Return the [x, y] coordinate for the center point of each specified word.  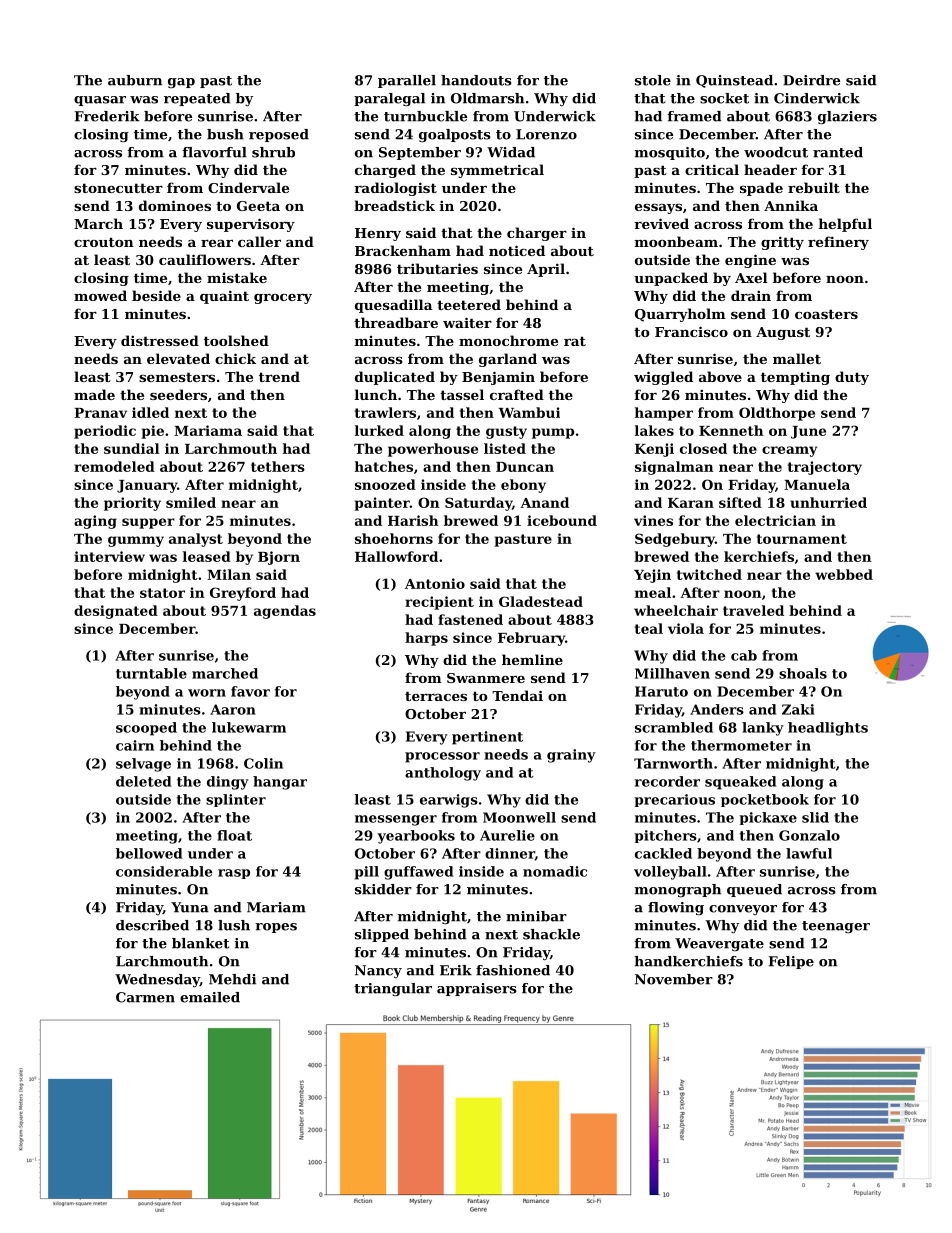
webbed [844, 574]
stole [653, 80]
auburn [135, 80]
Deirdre [811, 80]
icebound [562, 520]
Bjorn [279, 558]
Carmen [145, 997]
